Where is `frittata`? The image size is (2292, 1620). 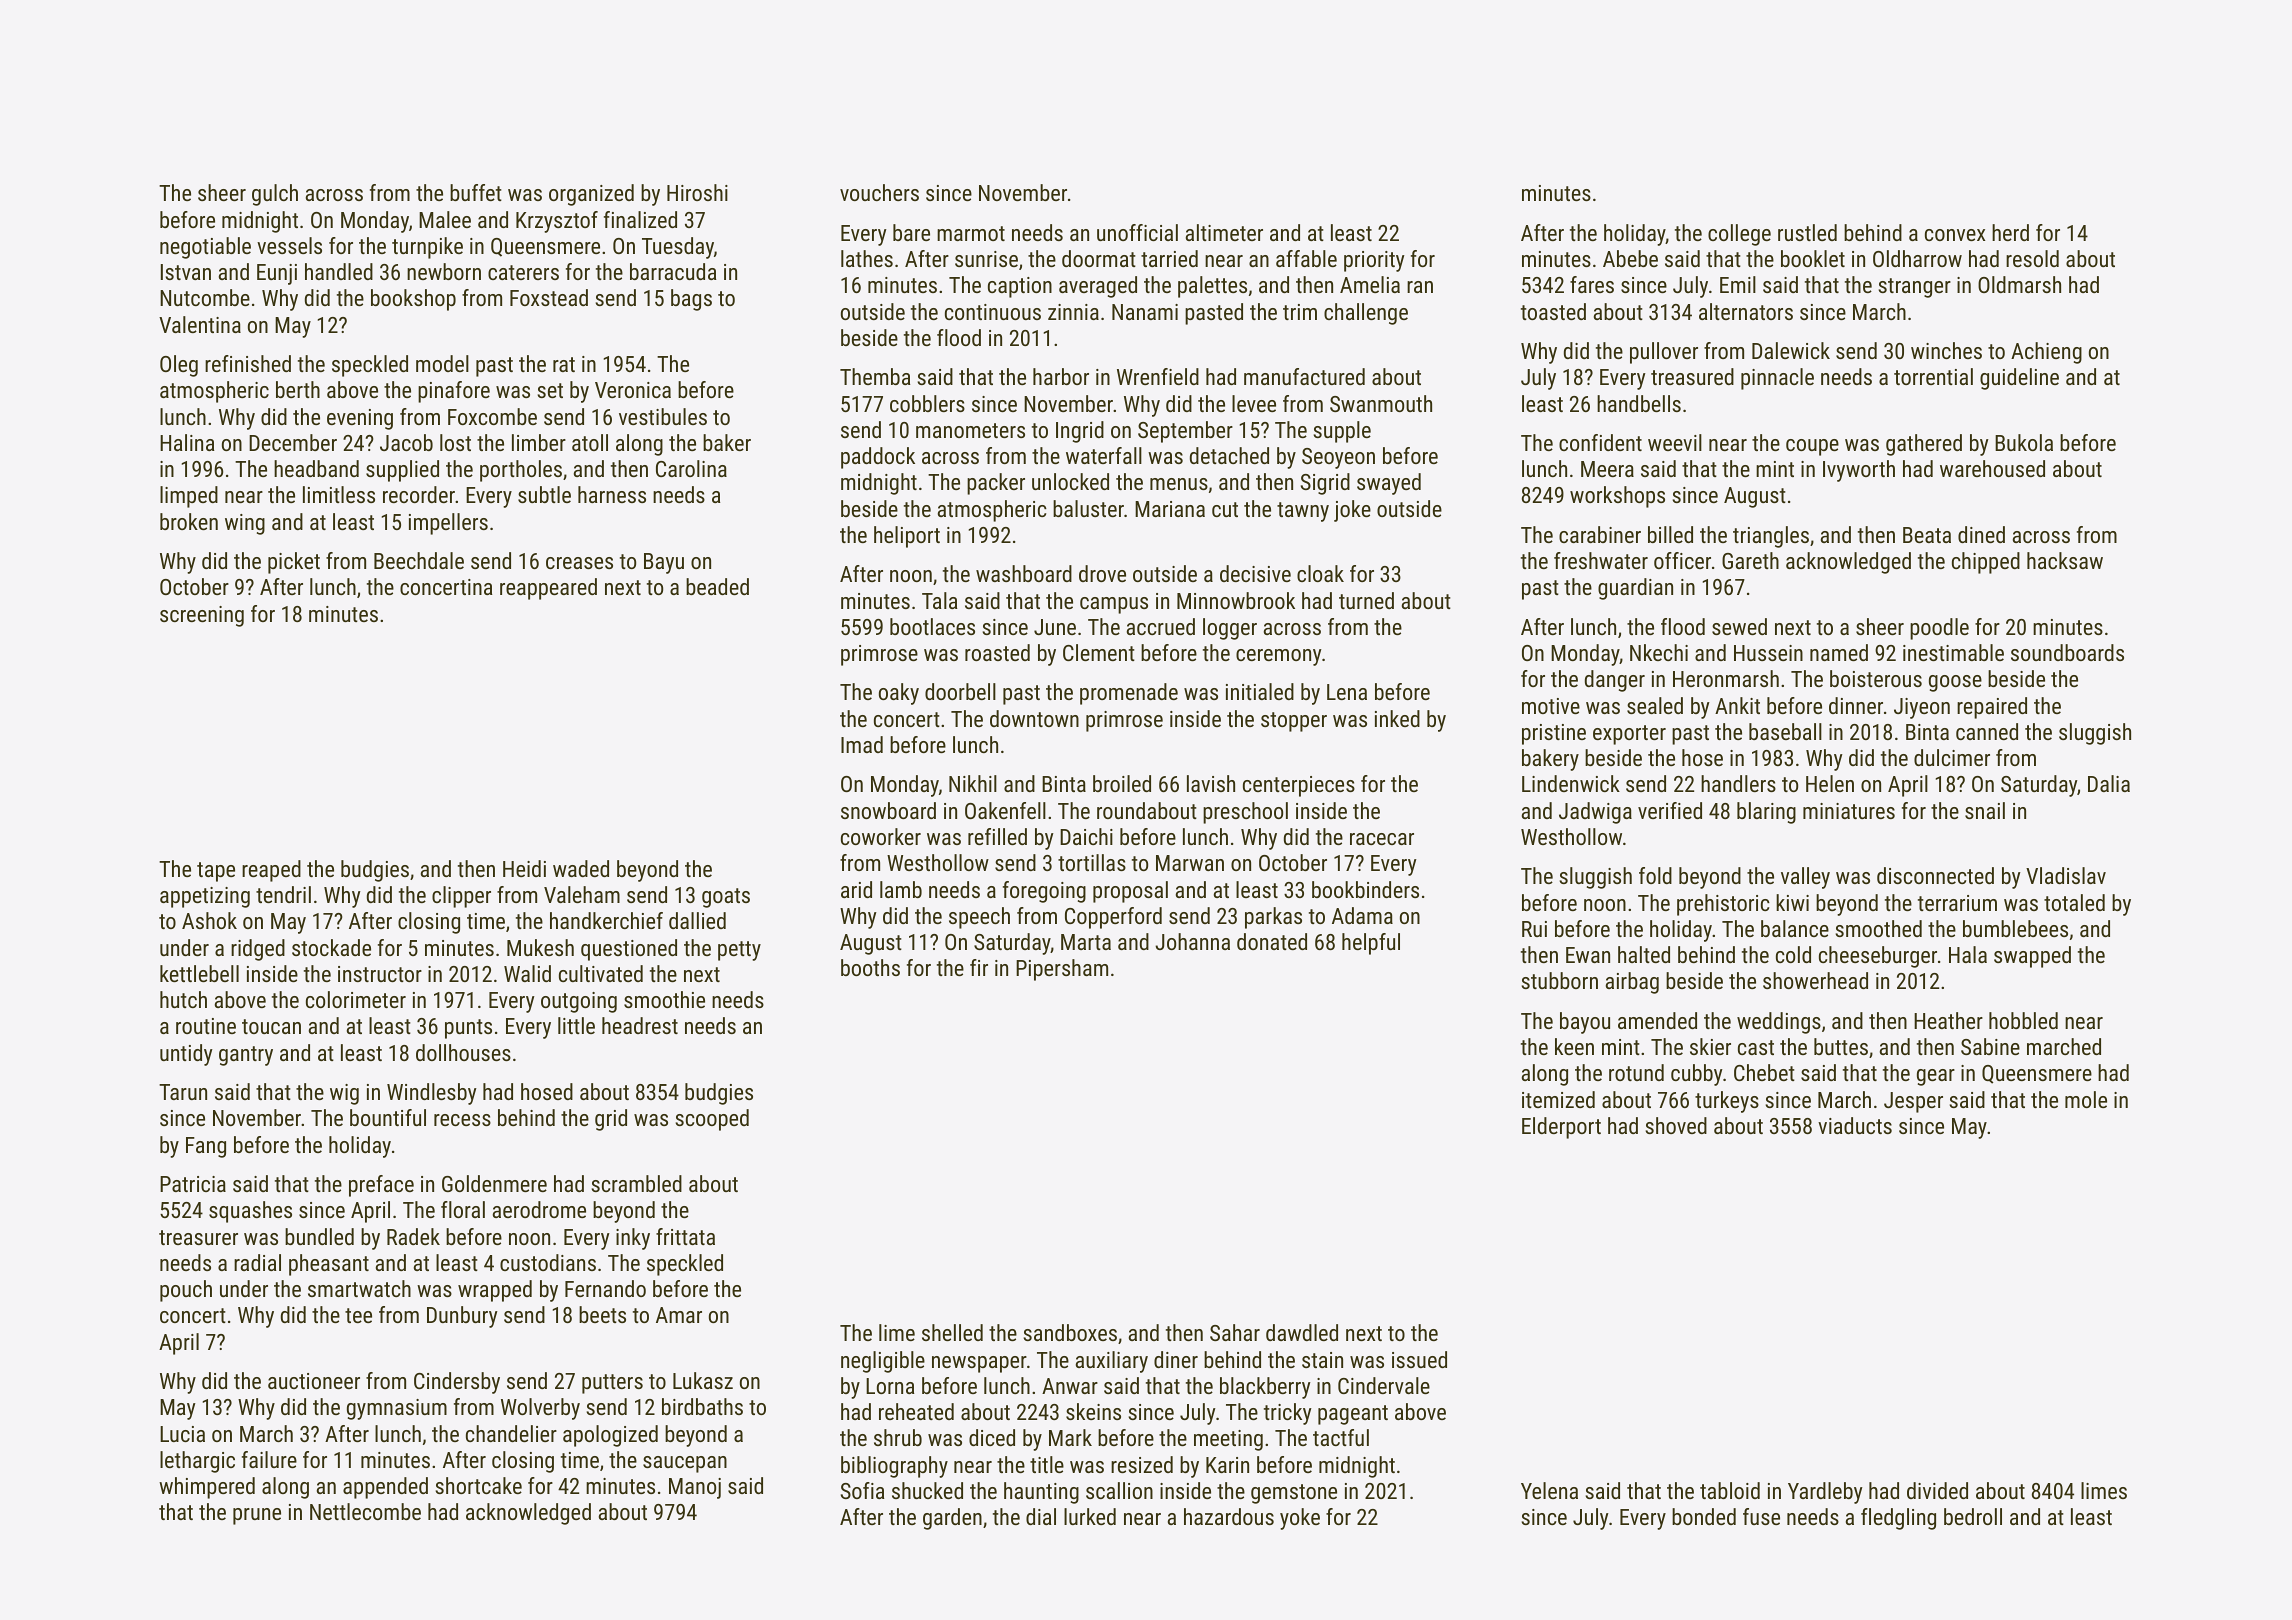 frittata is located at coordinates (685, 1236).
